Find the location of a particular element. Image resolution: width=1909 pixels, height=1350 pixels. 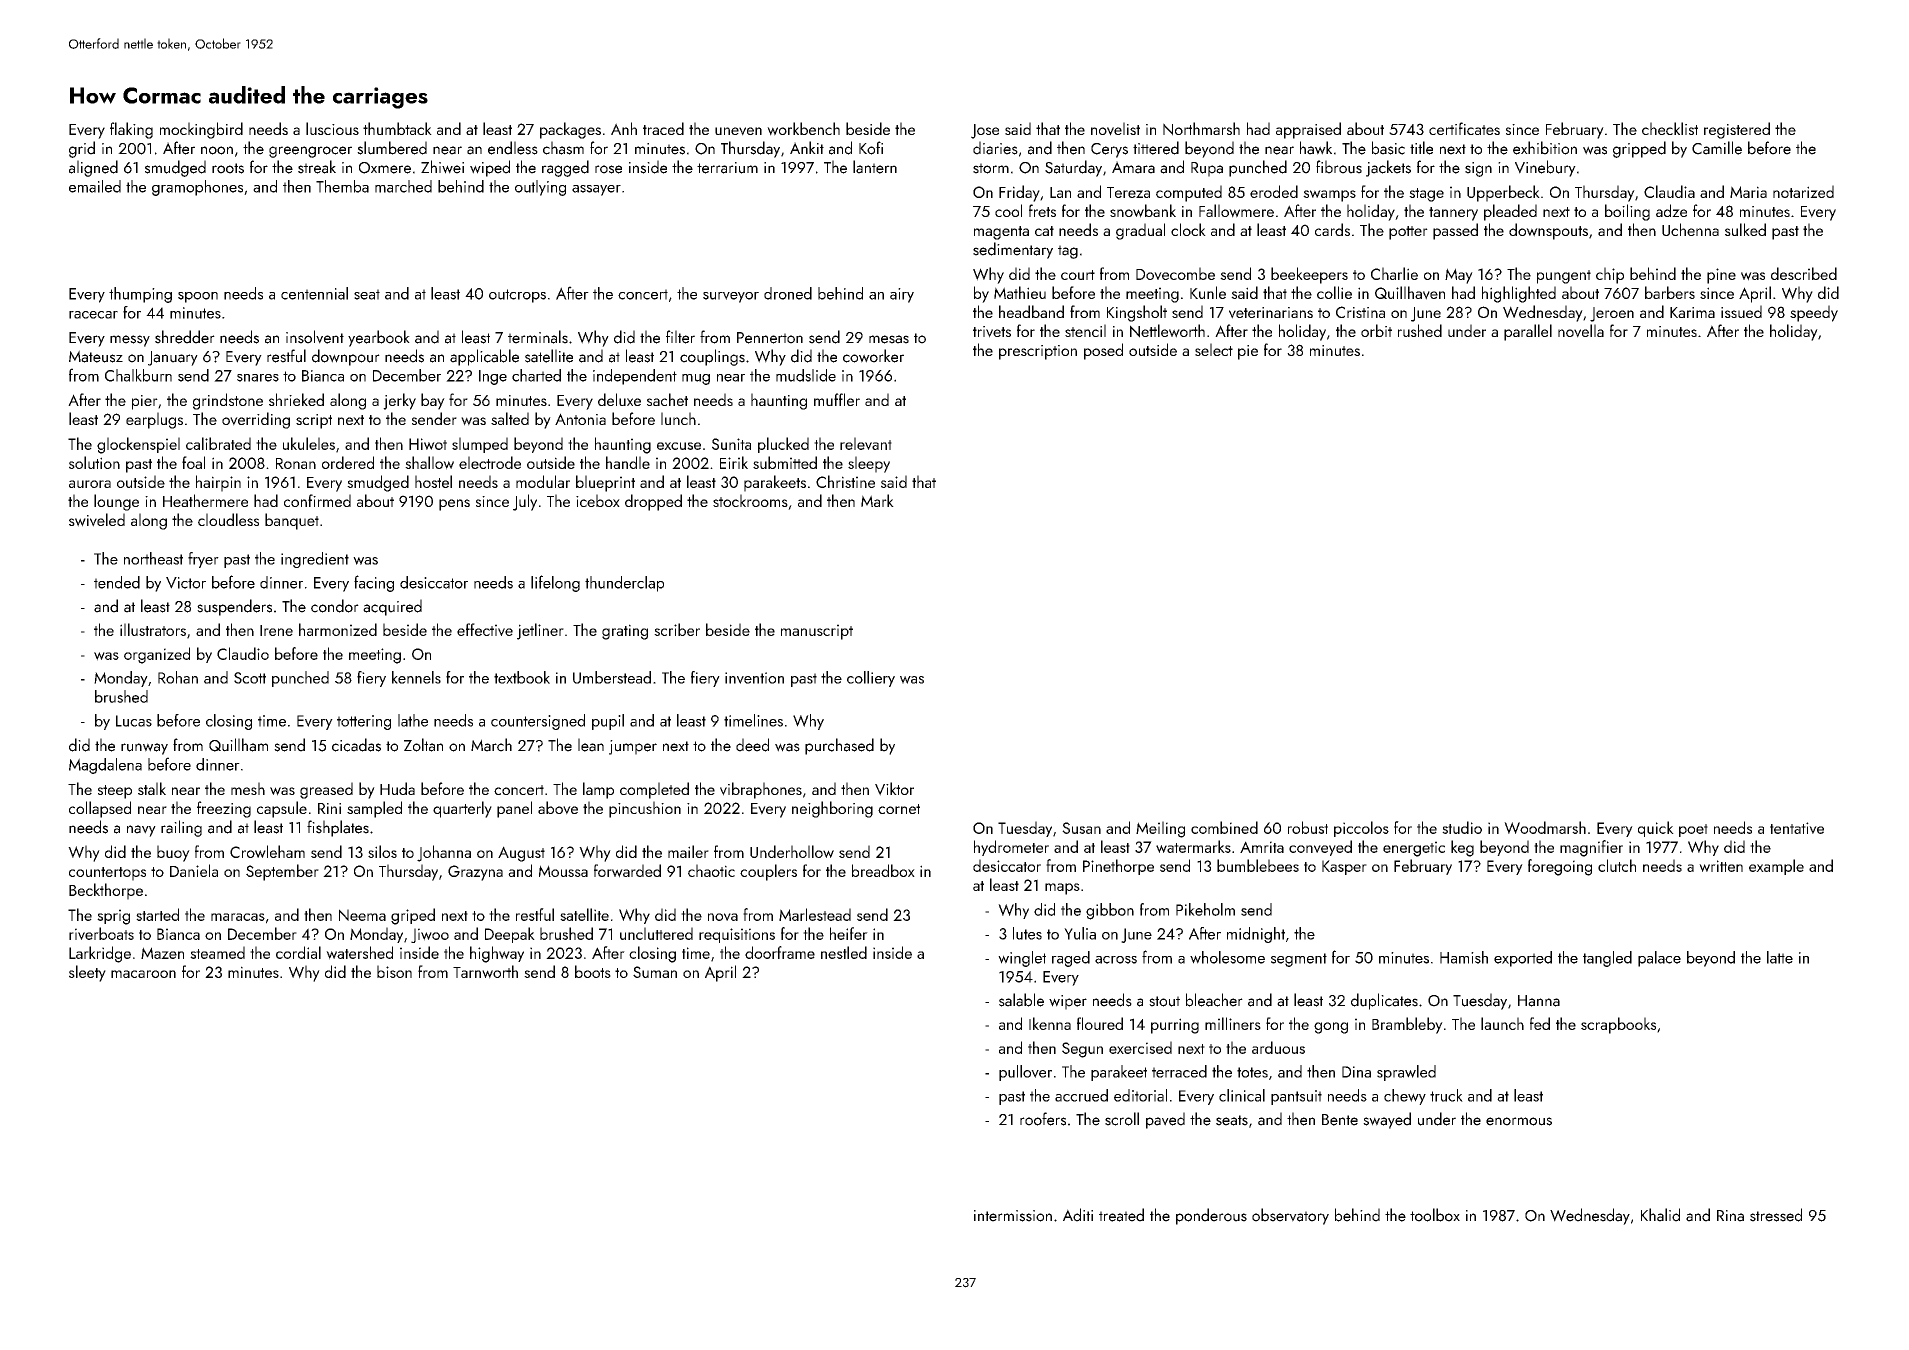

headband is located at coordinates (1031, 311).
